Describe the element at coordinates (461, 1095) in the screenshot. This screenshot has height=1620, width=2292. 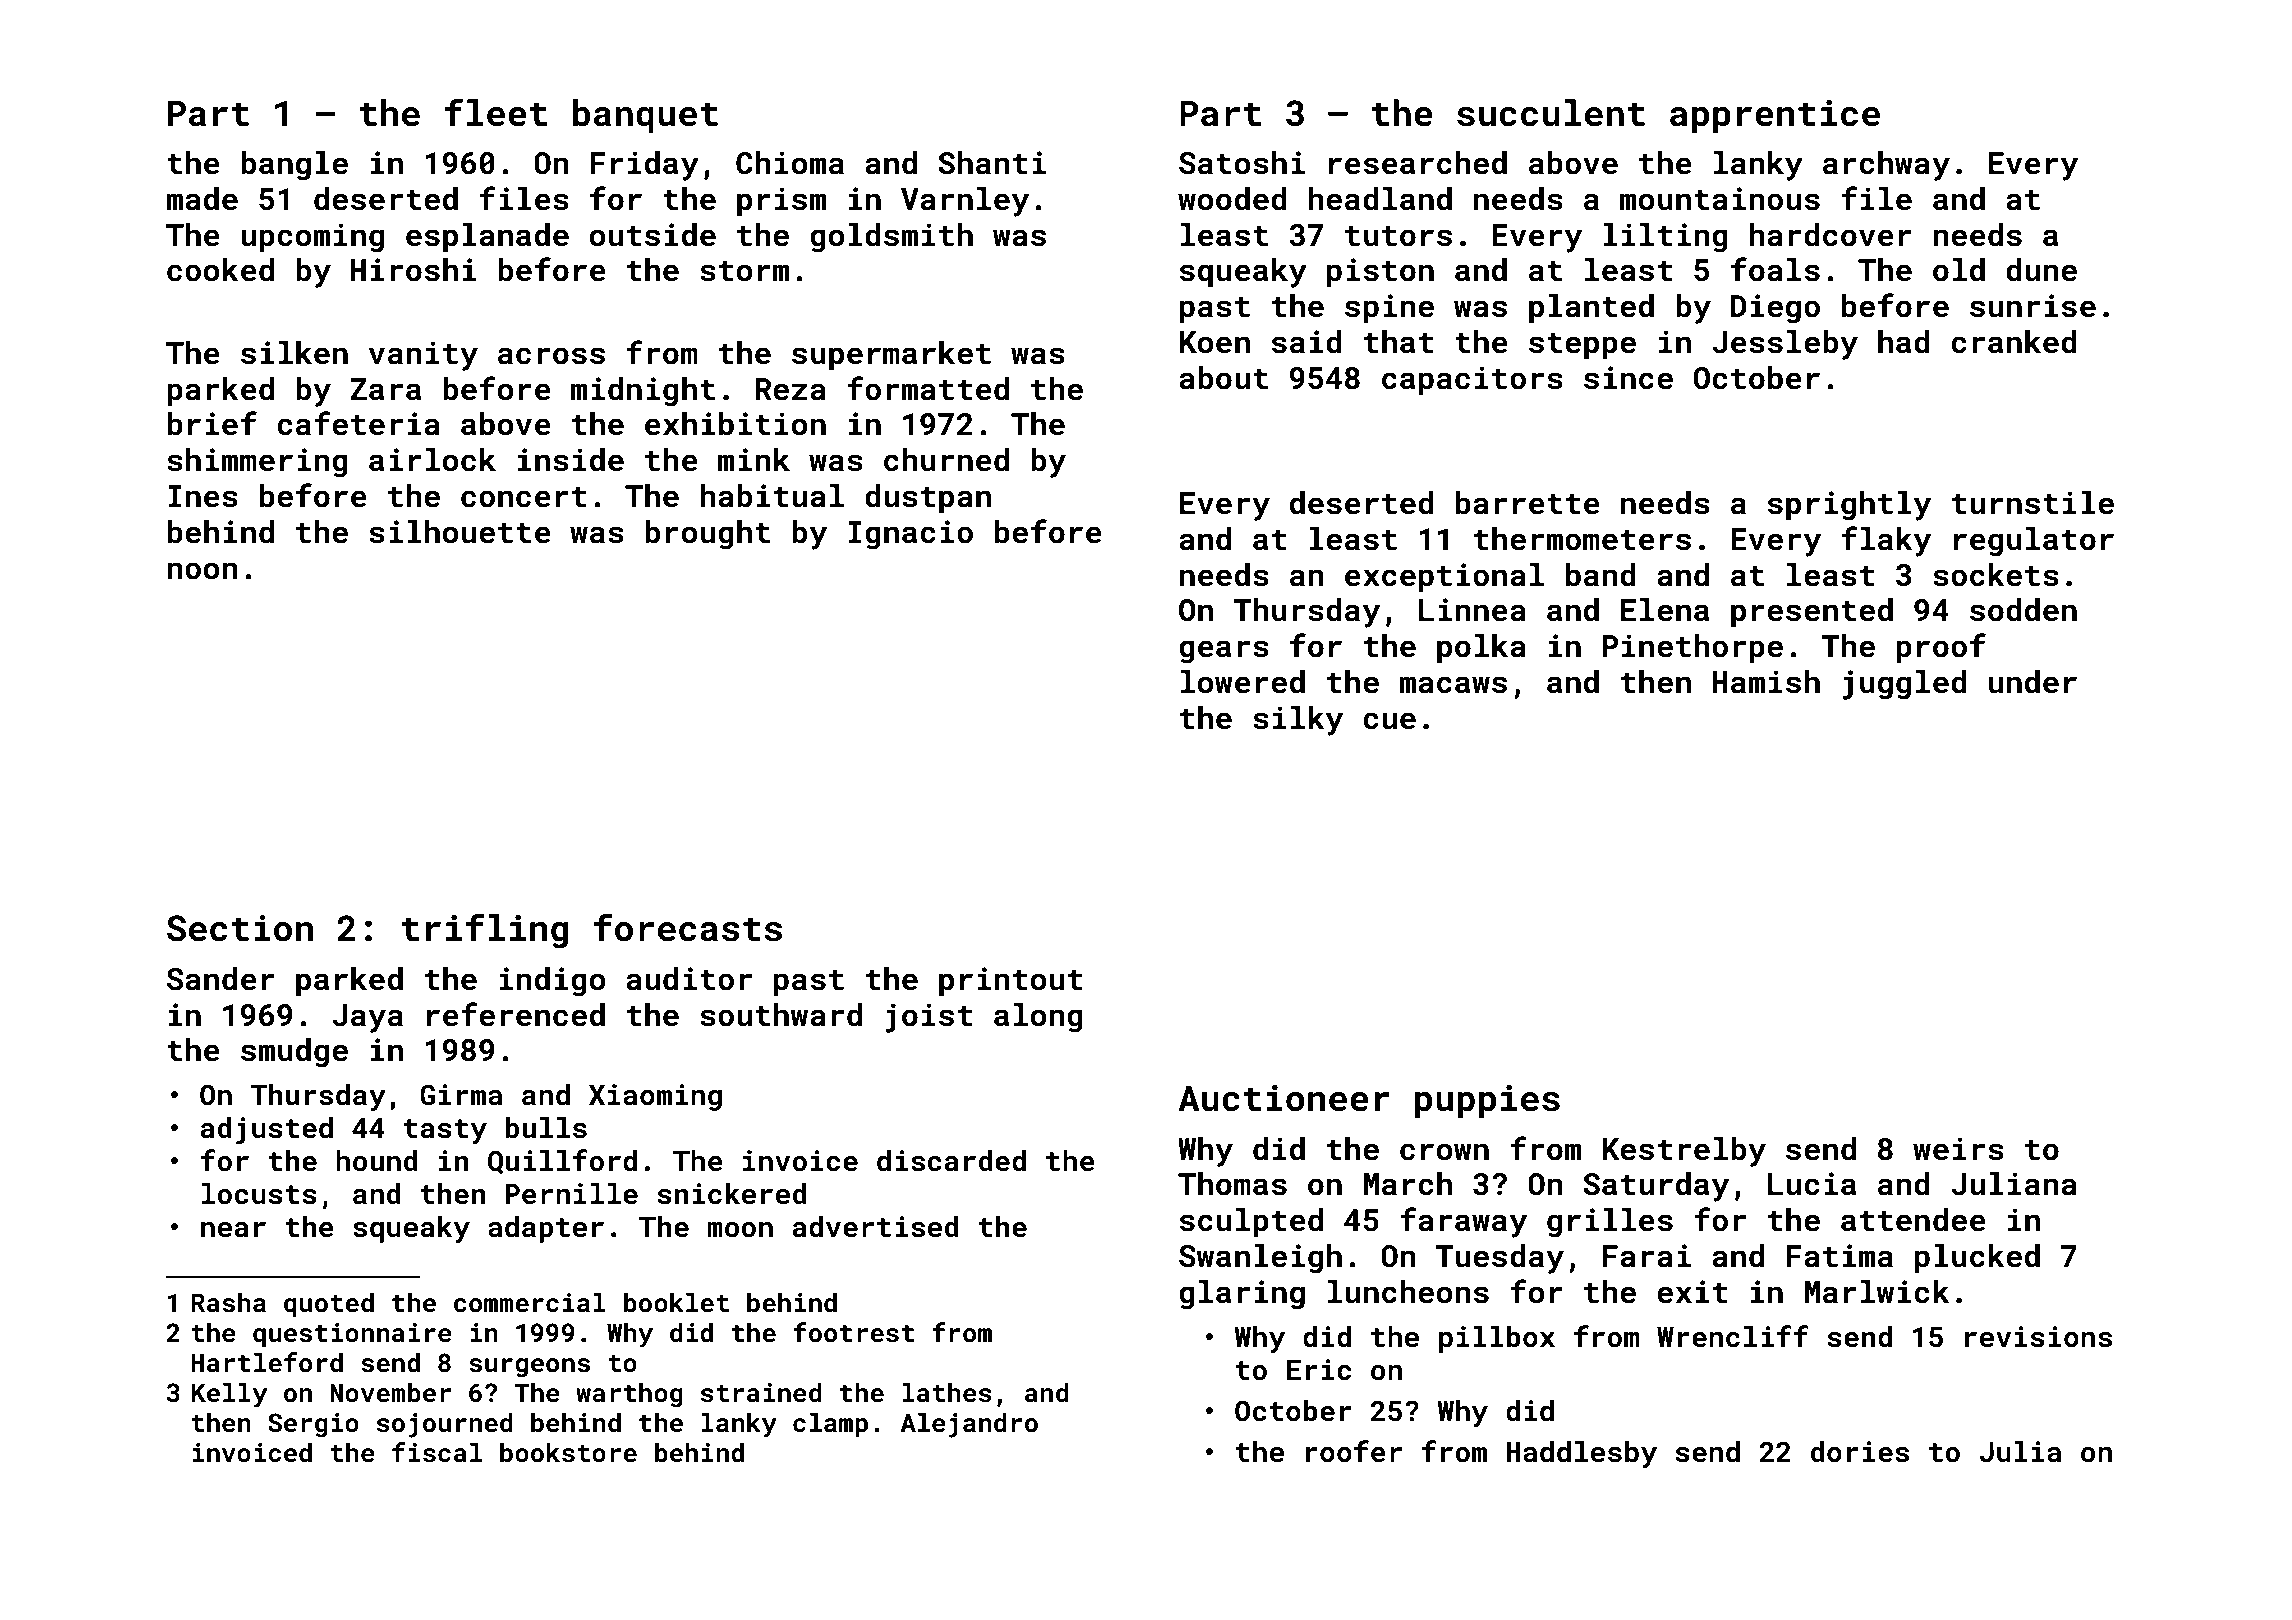
I see `Girma` at that location.
